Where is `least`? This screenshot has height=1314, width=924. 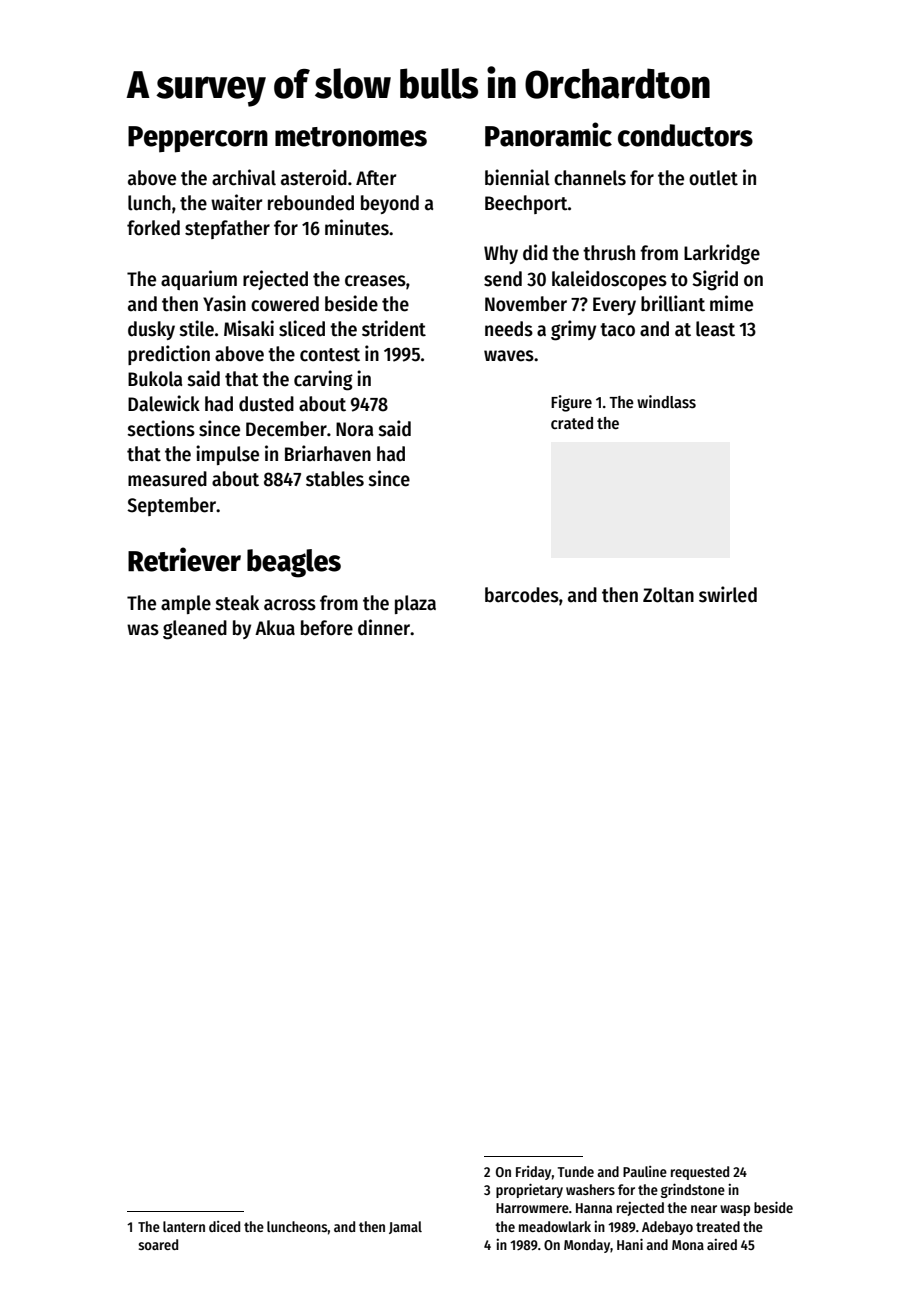
least is located at coordinates (715, 329).
